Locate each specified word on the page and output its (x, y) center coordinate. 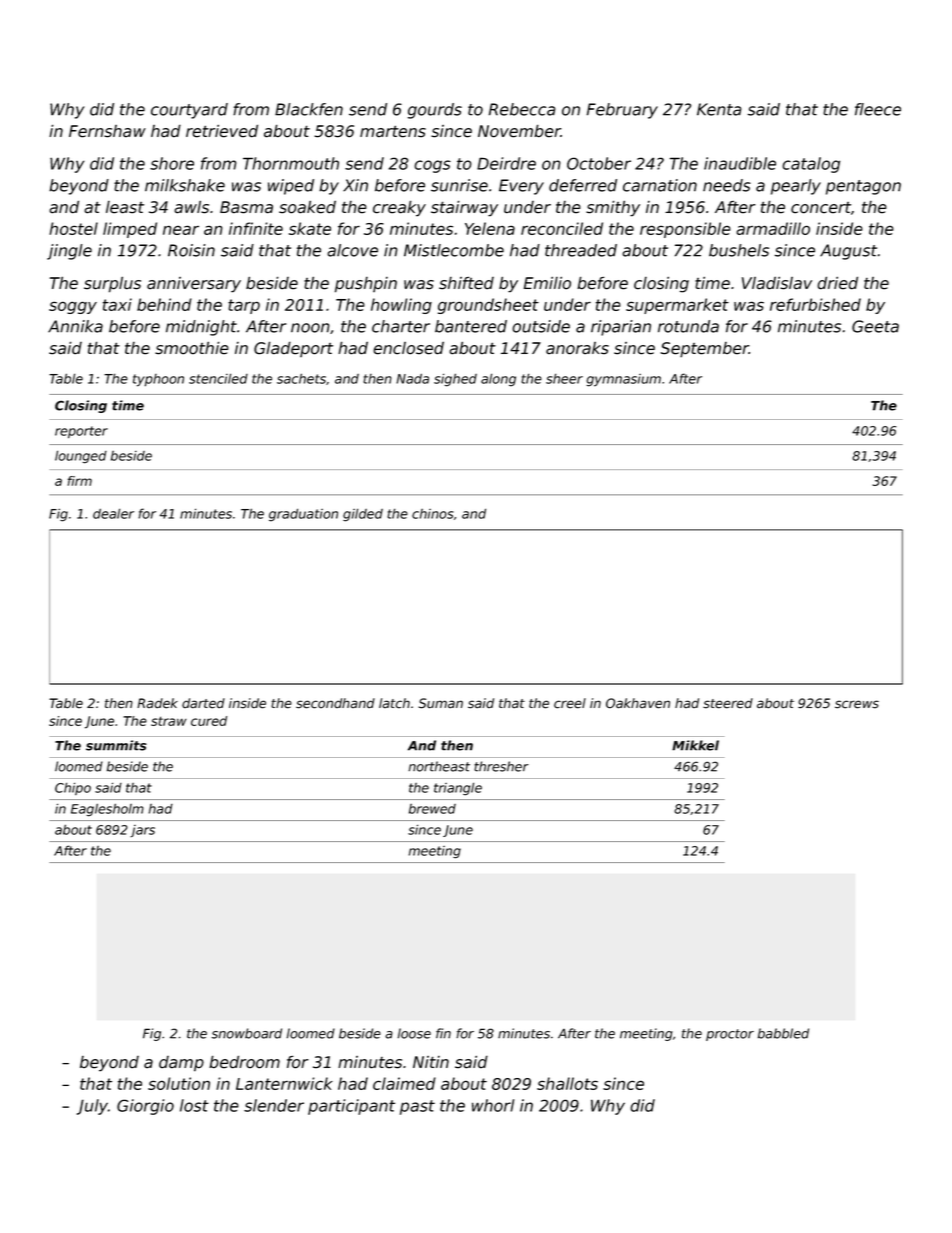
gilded (363, 515)
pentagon (863, 187)
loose (414, 1033)
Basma (246, 207)
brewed (432, 809)
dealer (113, 513)
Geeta (875, 326)
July (92, 1107)
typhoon (158, 380)
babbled (783, 1033)
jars (142, 831)
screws (857, 704)
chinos (433, 514)
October (599, 163)
